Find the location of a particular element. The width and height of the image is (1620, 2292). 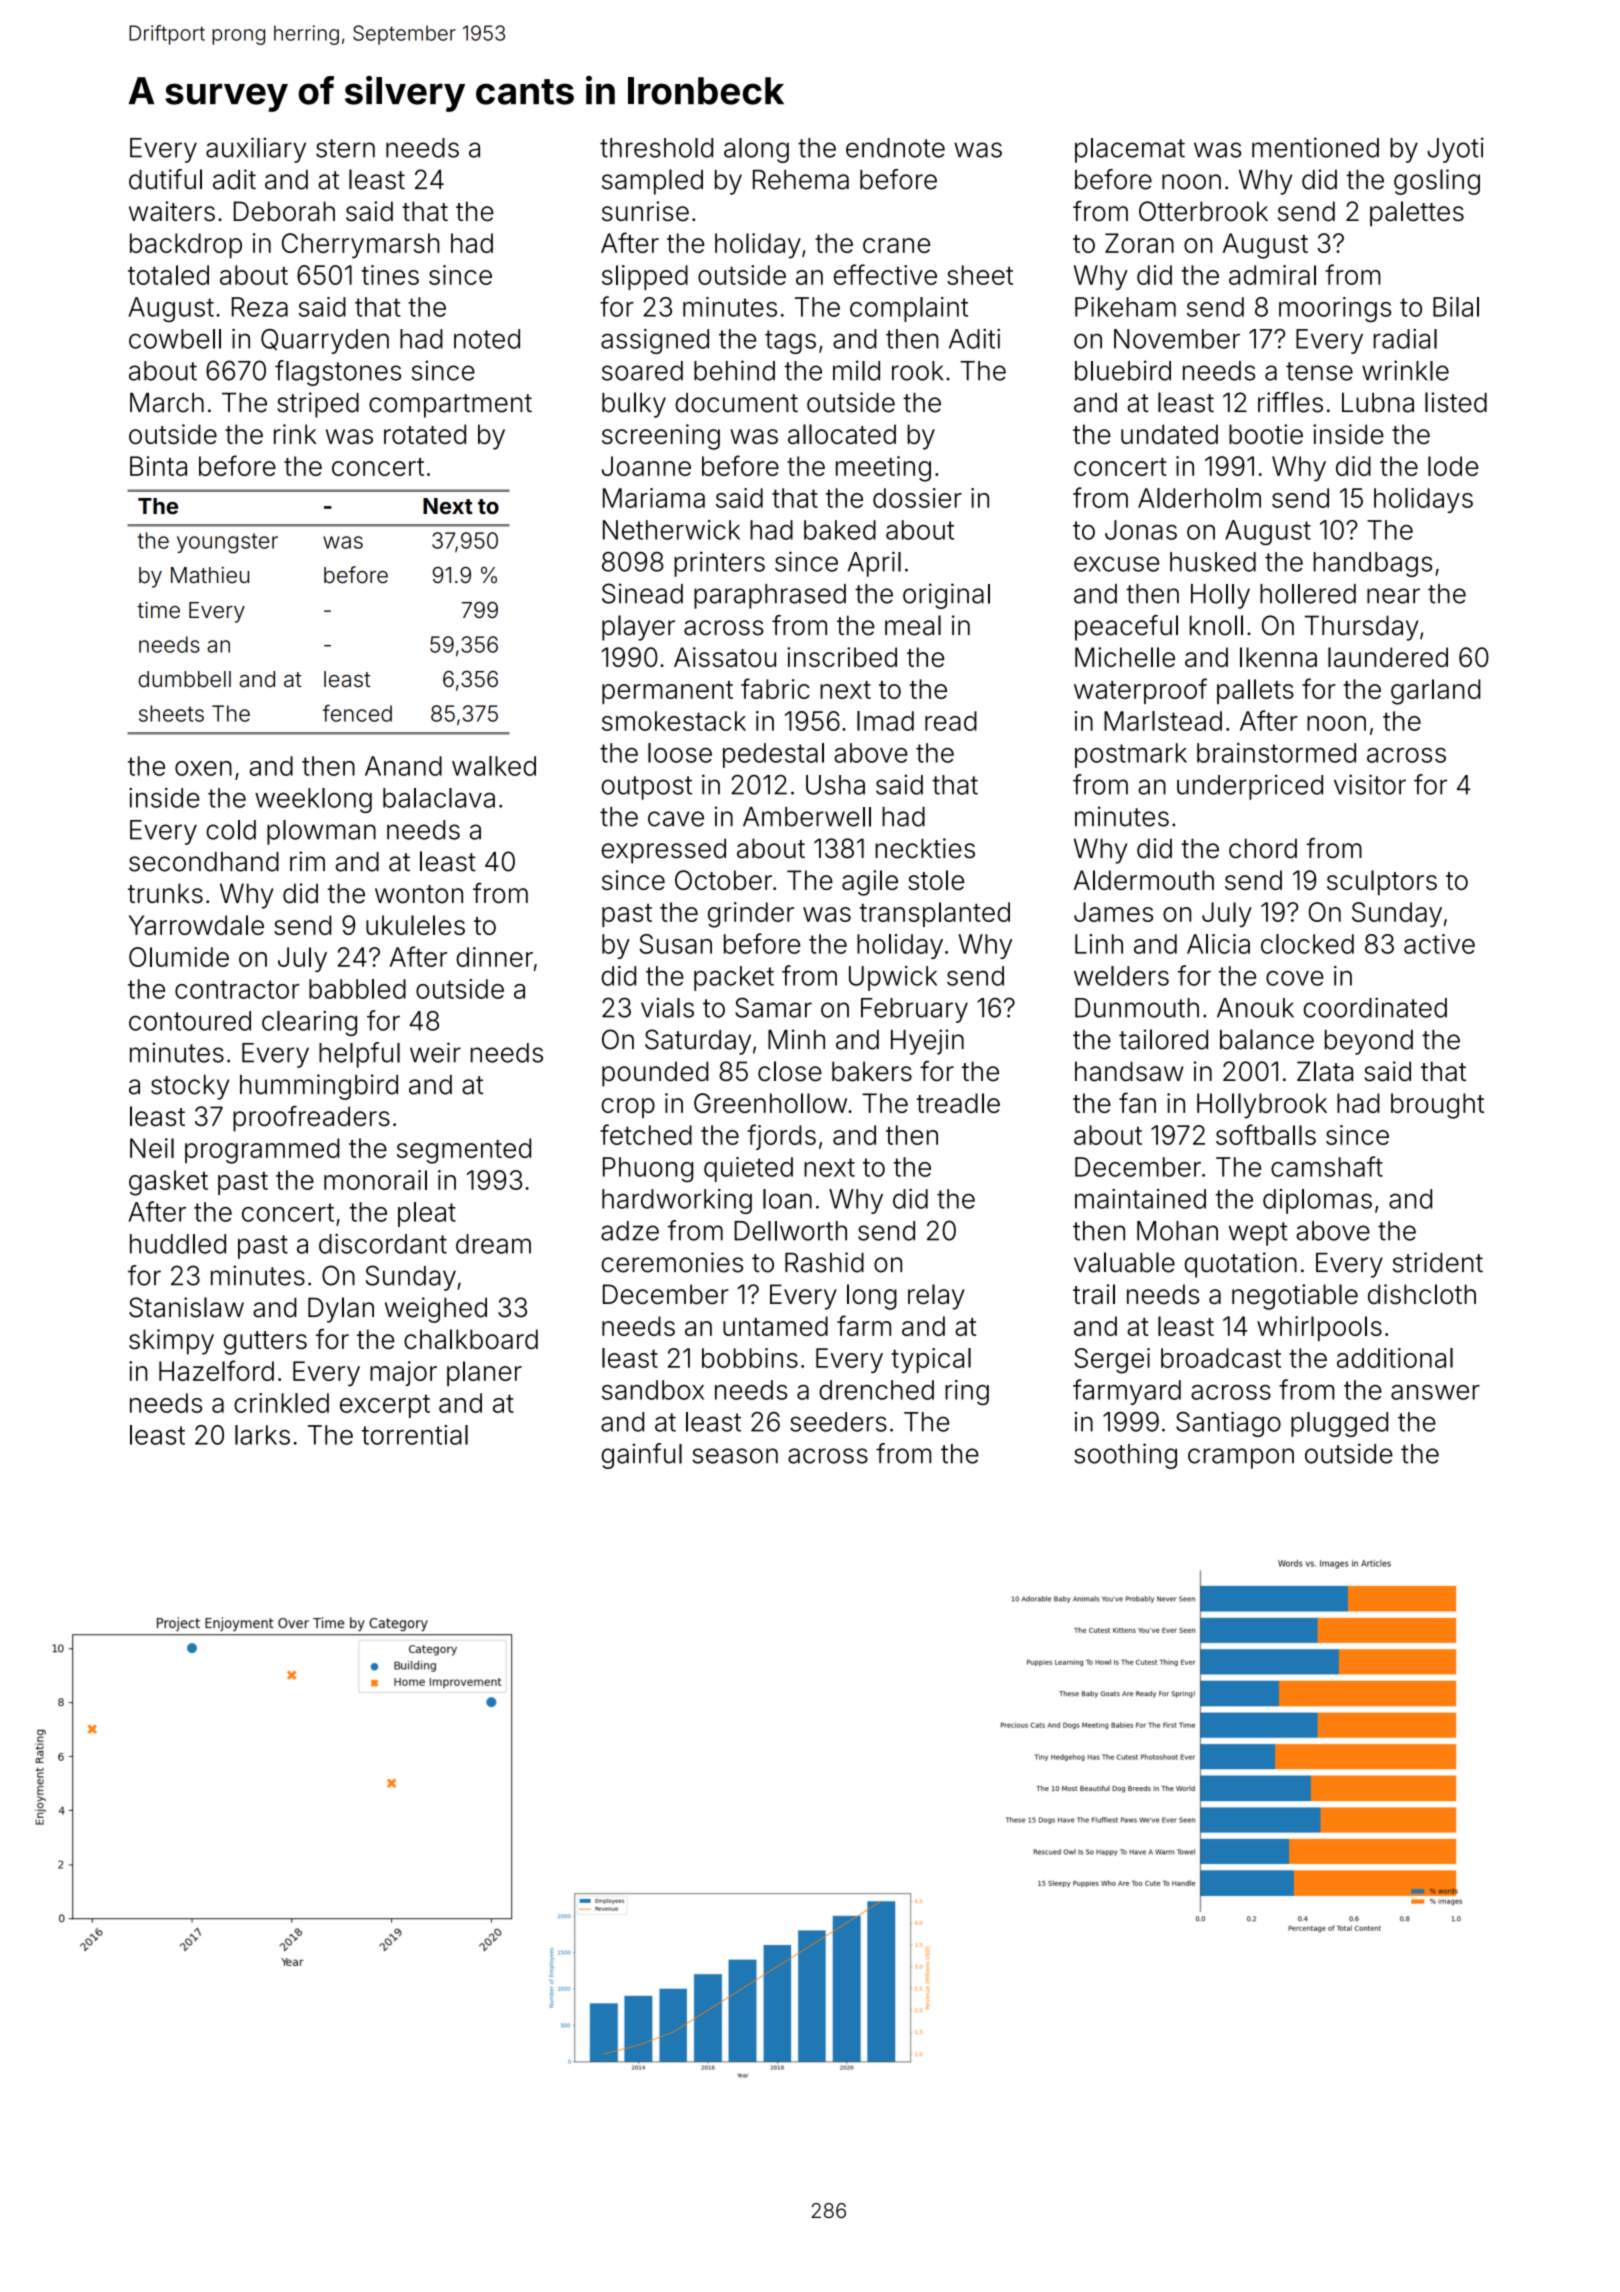

welders is located at coordinates (1121, 976).
